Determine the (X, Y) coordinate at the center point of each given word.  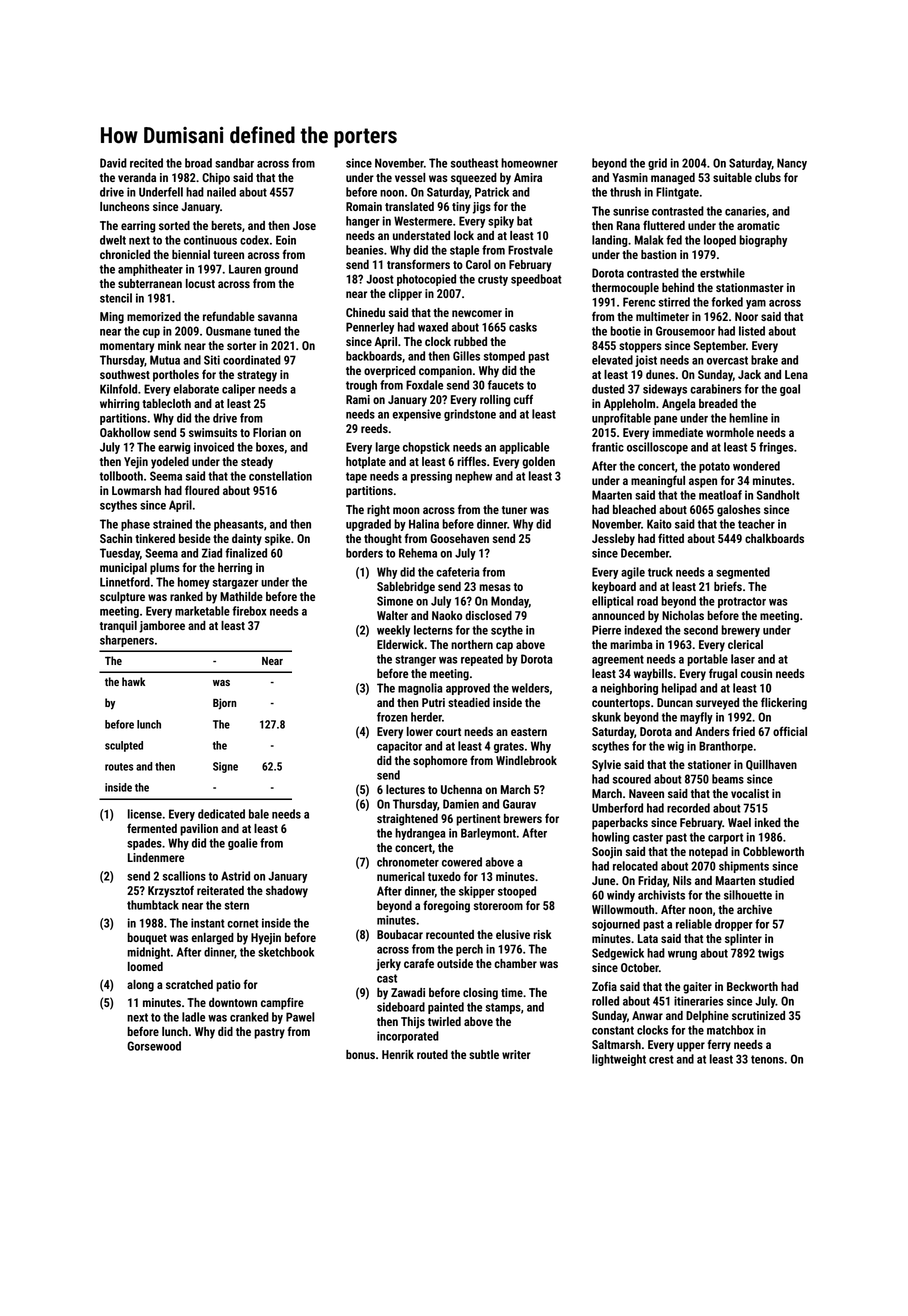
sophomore (440, 762)
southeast (474, 163)
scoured (632, 779)
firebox (249, 611)
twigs (771, 954)
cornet (243, 923)
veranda (137, 177)
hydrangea (420, 834)
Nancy (792, 164)
